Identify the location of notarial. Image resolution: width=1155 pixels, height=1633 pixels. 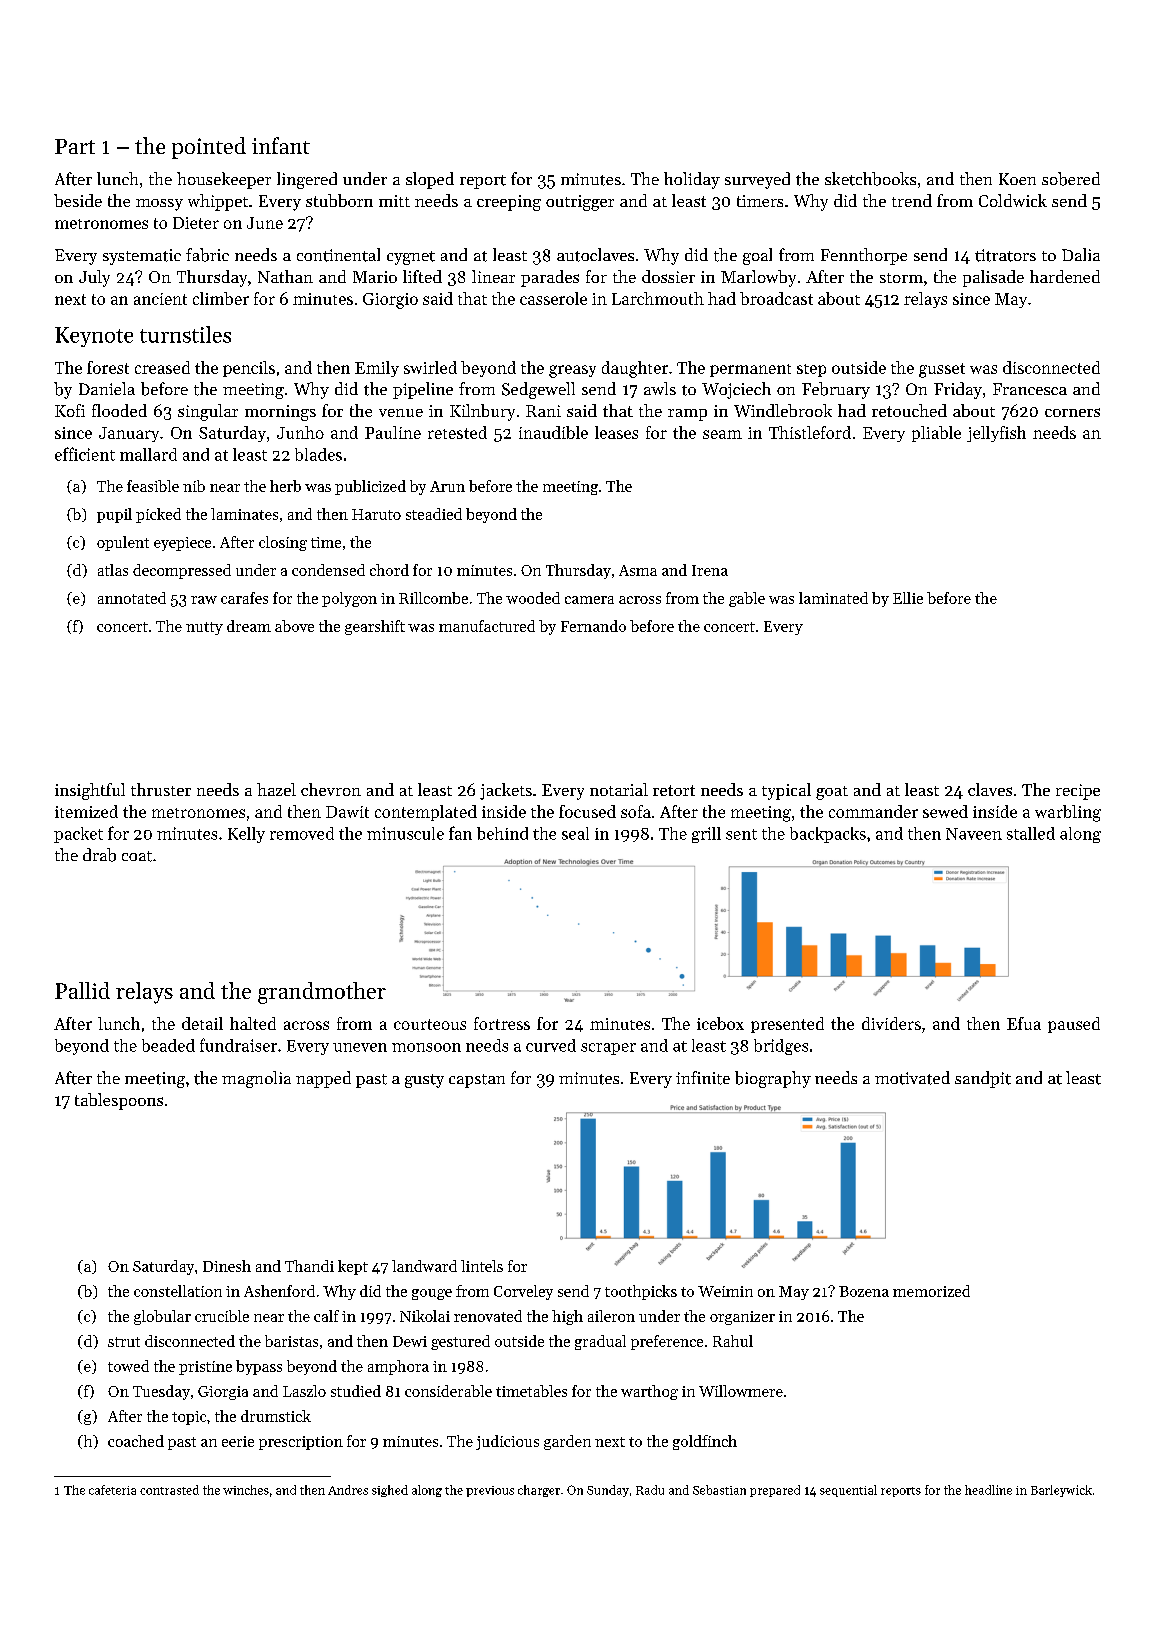
(619, 789).
